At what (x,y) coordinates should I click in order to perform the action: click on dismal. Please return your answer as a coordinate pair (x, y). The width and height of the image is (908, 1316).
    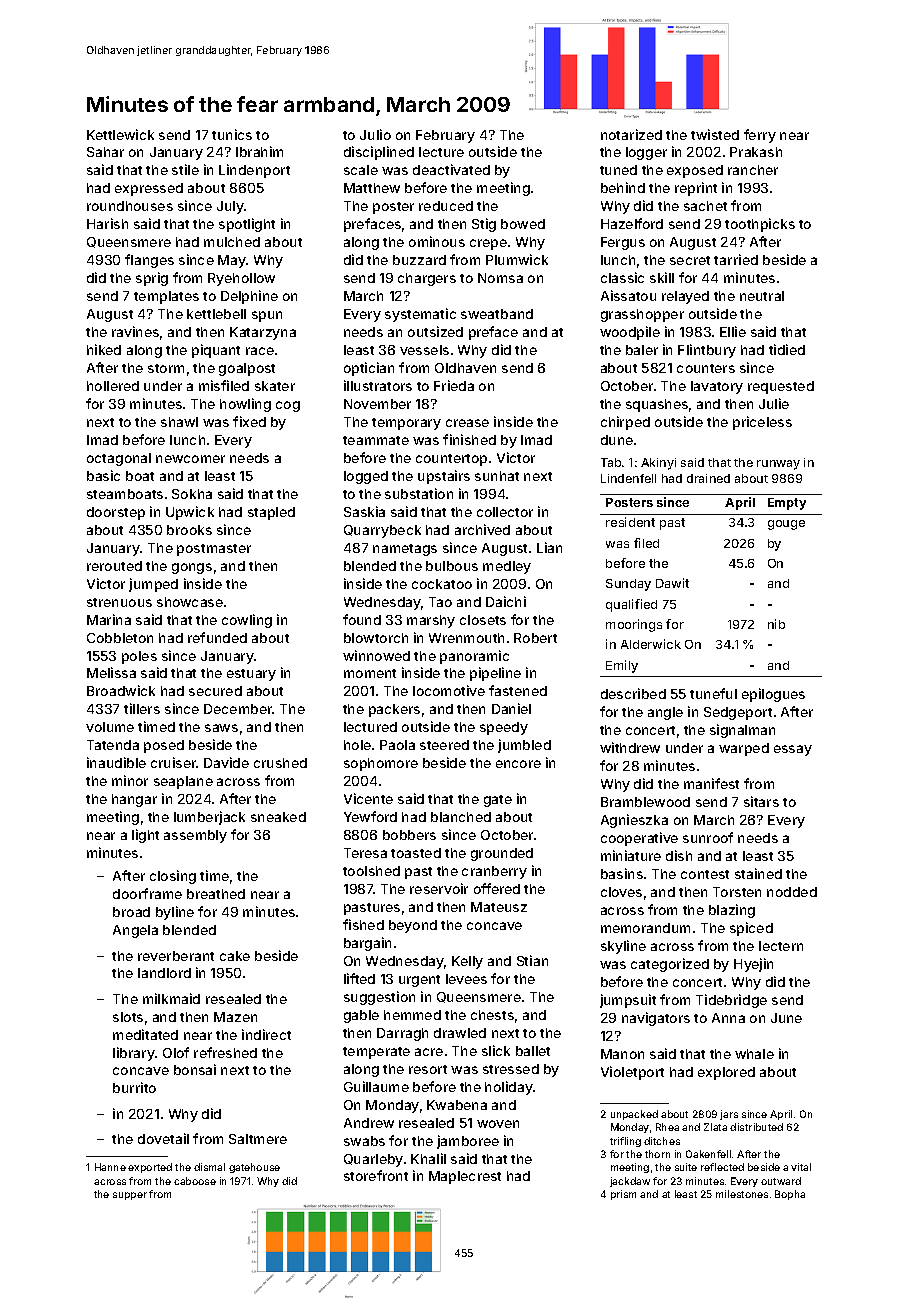
    Looking at the image, I should click on (209, 1167).
